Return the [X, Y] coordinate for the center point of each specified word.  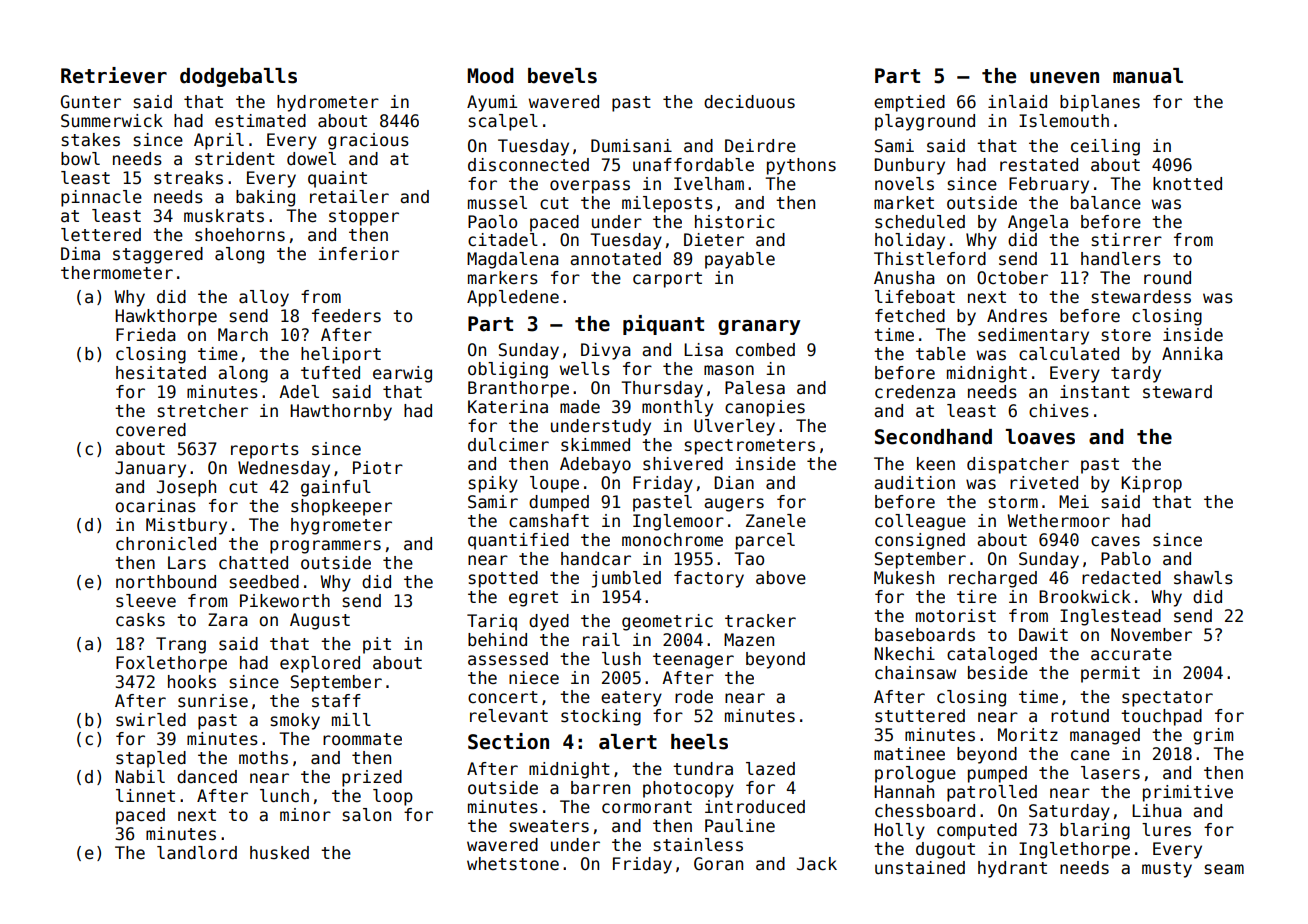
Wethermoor [1058, 521]
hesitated [161, 373]
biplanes [1100, 103]
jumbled [626, 579]
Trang [181, 645]
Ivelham [709, 184]
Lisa [703, 350]
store [1126, 335]
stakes [91, 140]
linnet [145, 796]
